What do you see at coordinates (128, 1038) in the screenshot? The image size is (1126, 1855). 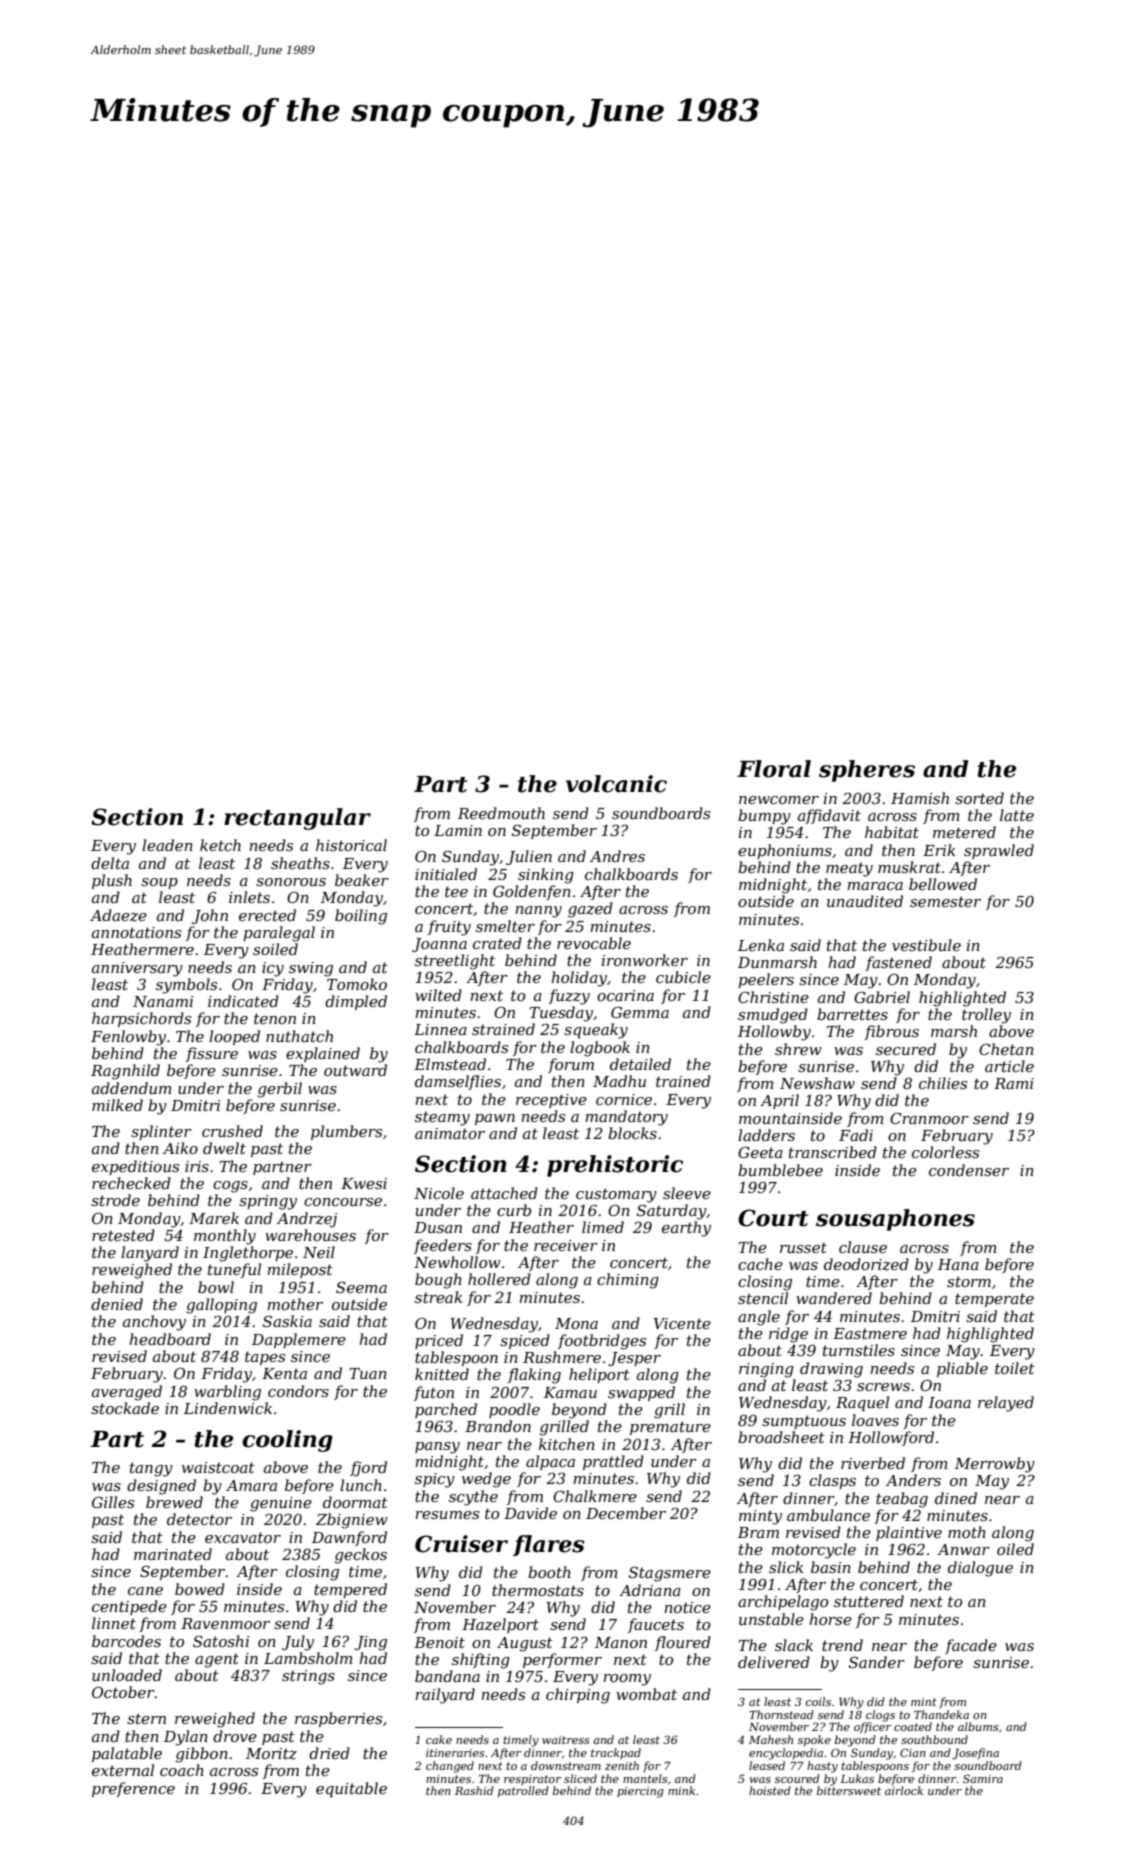 I see `Fenlowby` at bounding box center [128, 1038].
